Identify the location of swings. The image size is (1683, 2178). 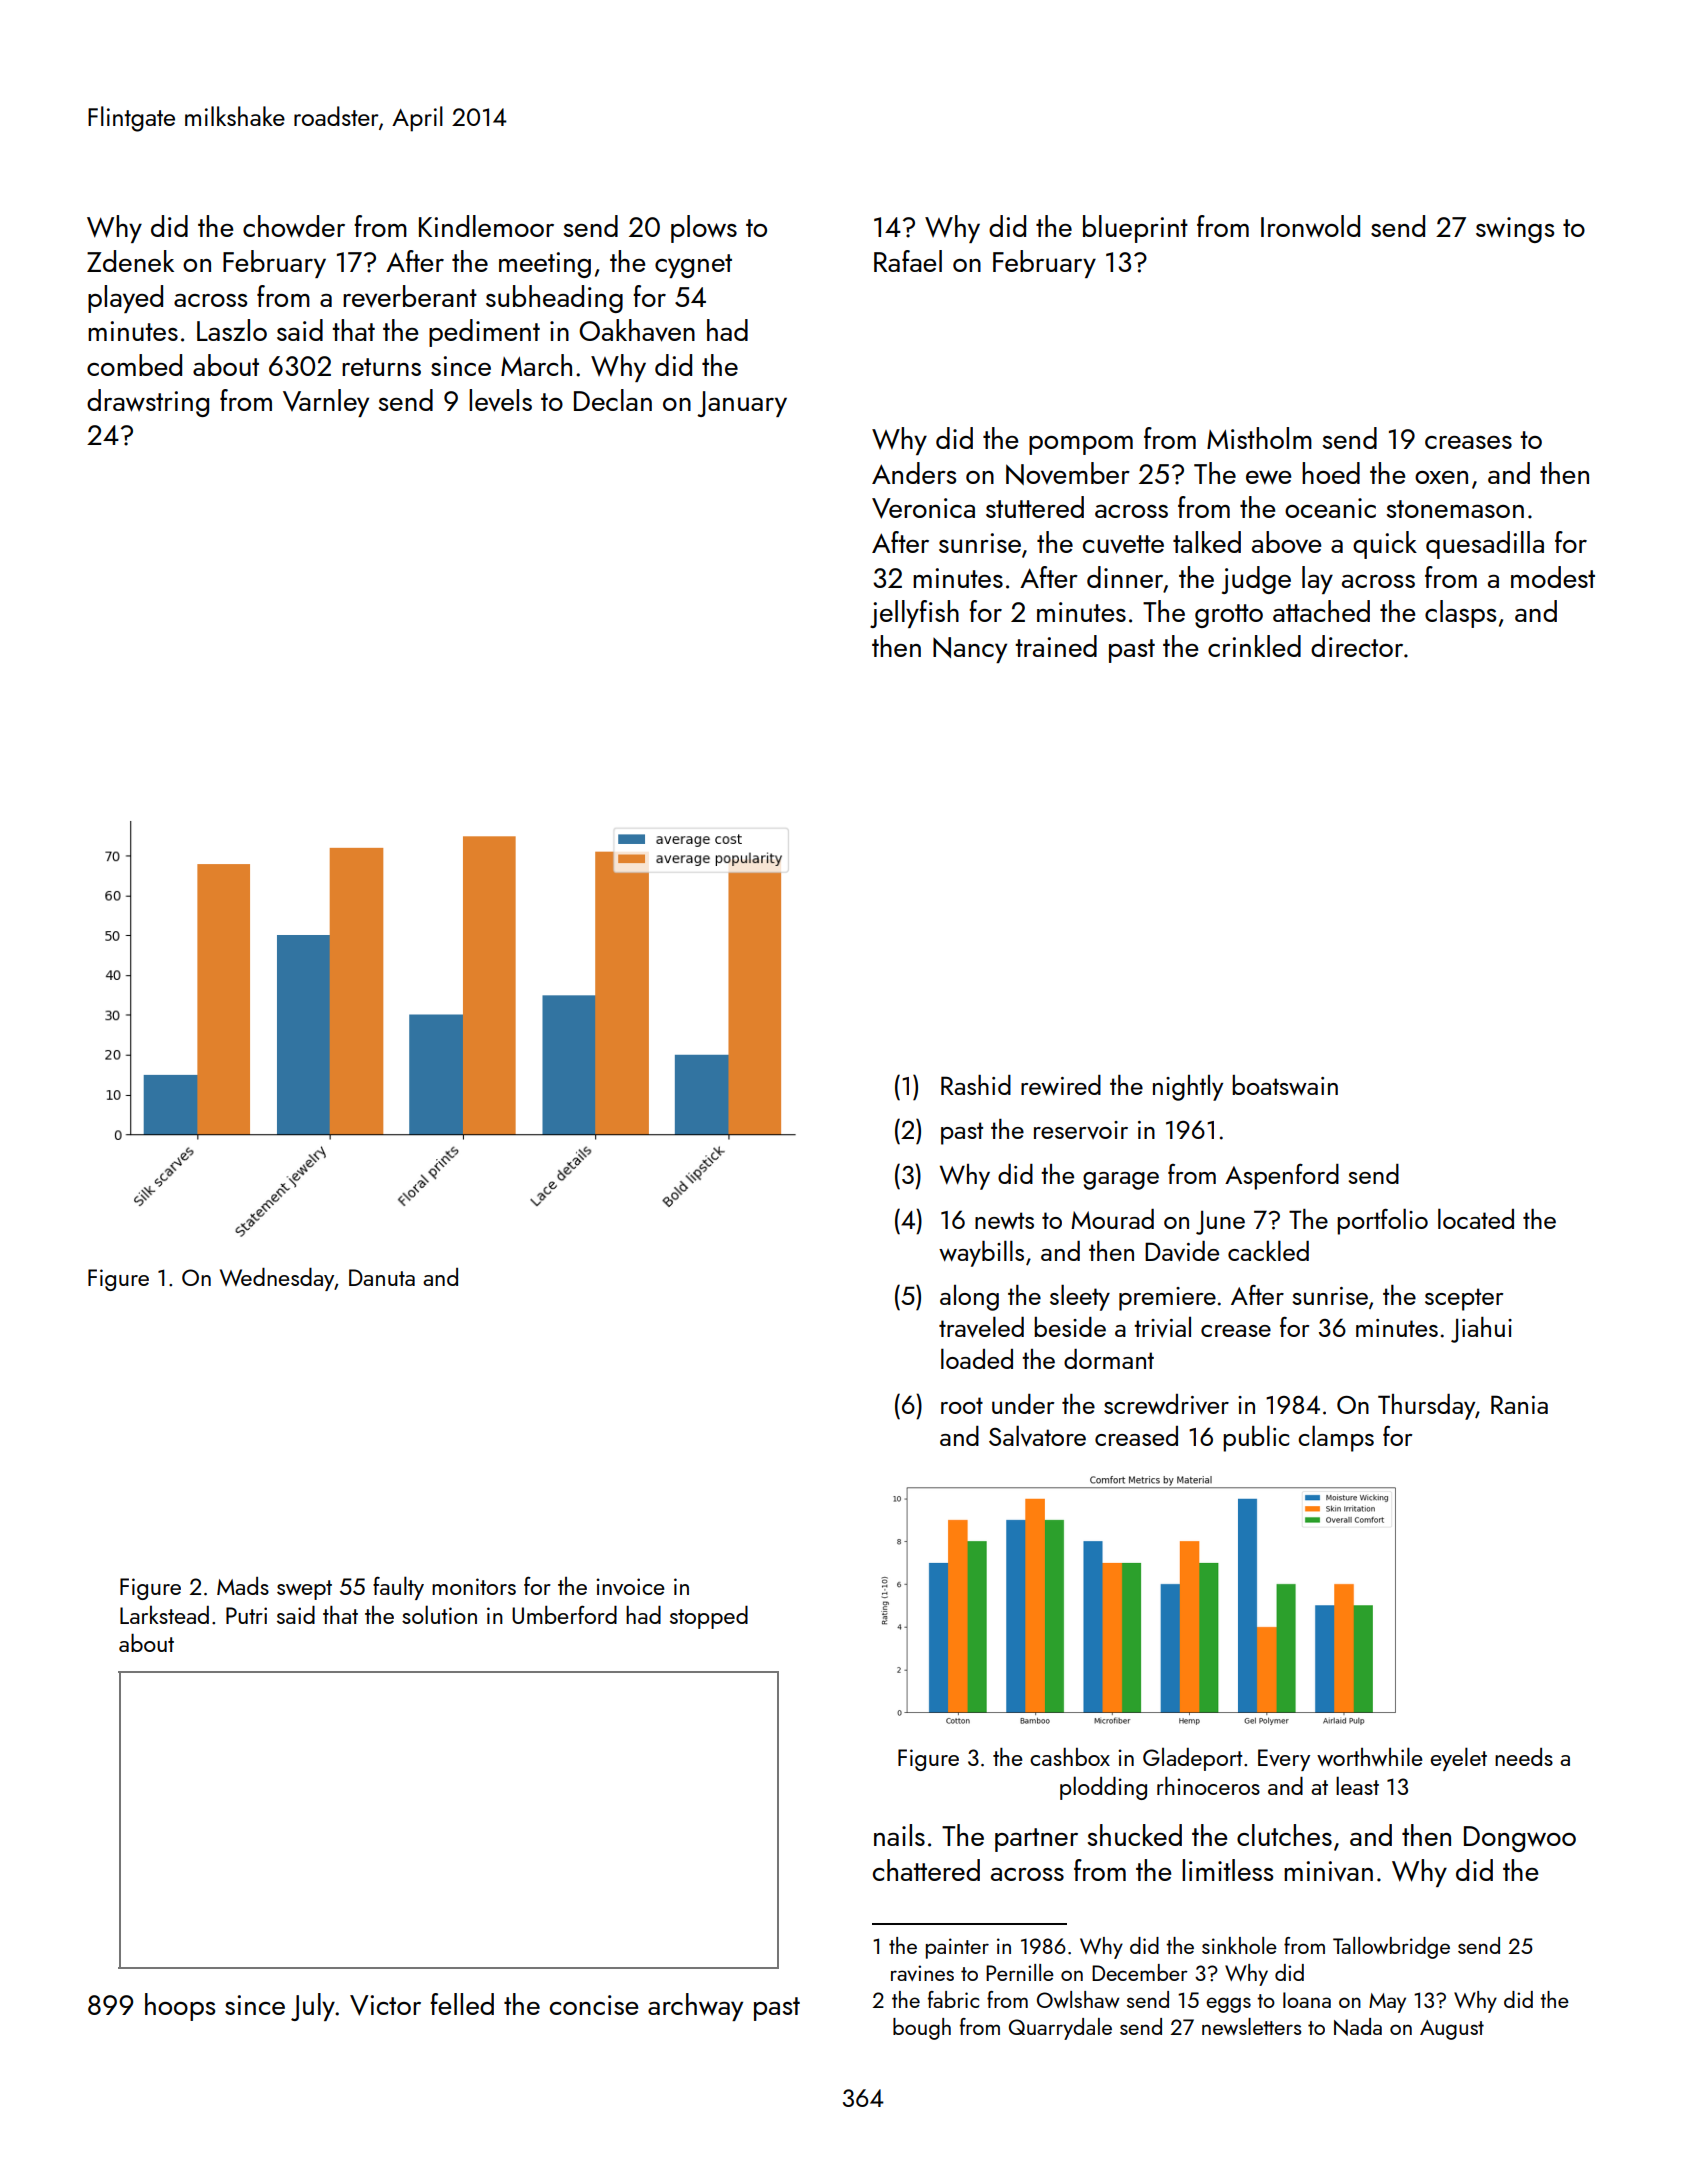
(1515, 230).
